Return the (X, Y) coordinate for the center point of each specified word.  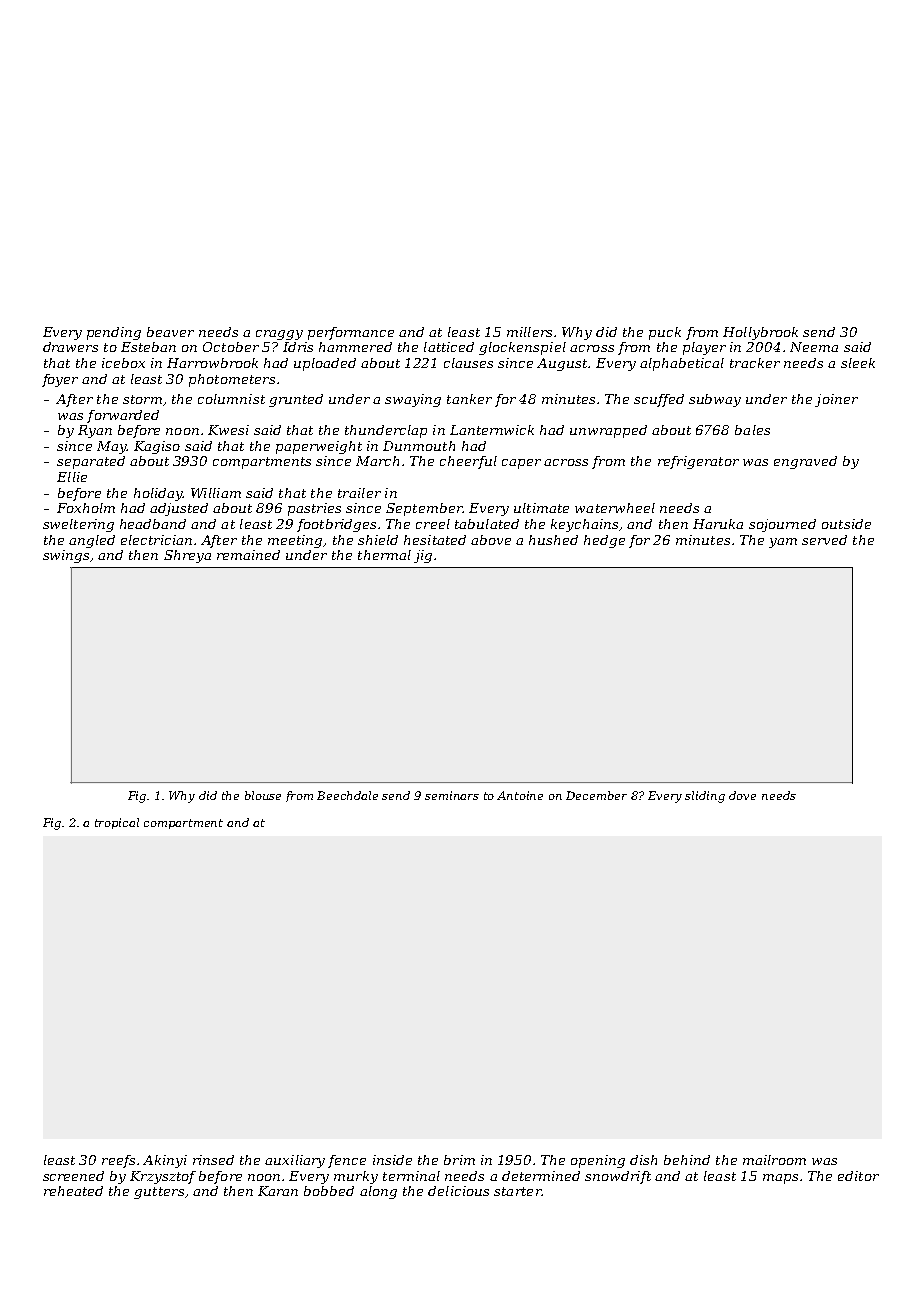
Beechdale (347, 795)
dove (742, 795)
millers (529, 332)
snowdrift (618, 1177)
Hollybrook (760, 333)
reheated (73, 1191)
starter (517, 1191)
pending (114, 333)
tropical (117, 823)
